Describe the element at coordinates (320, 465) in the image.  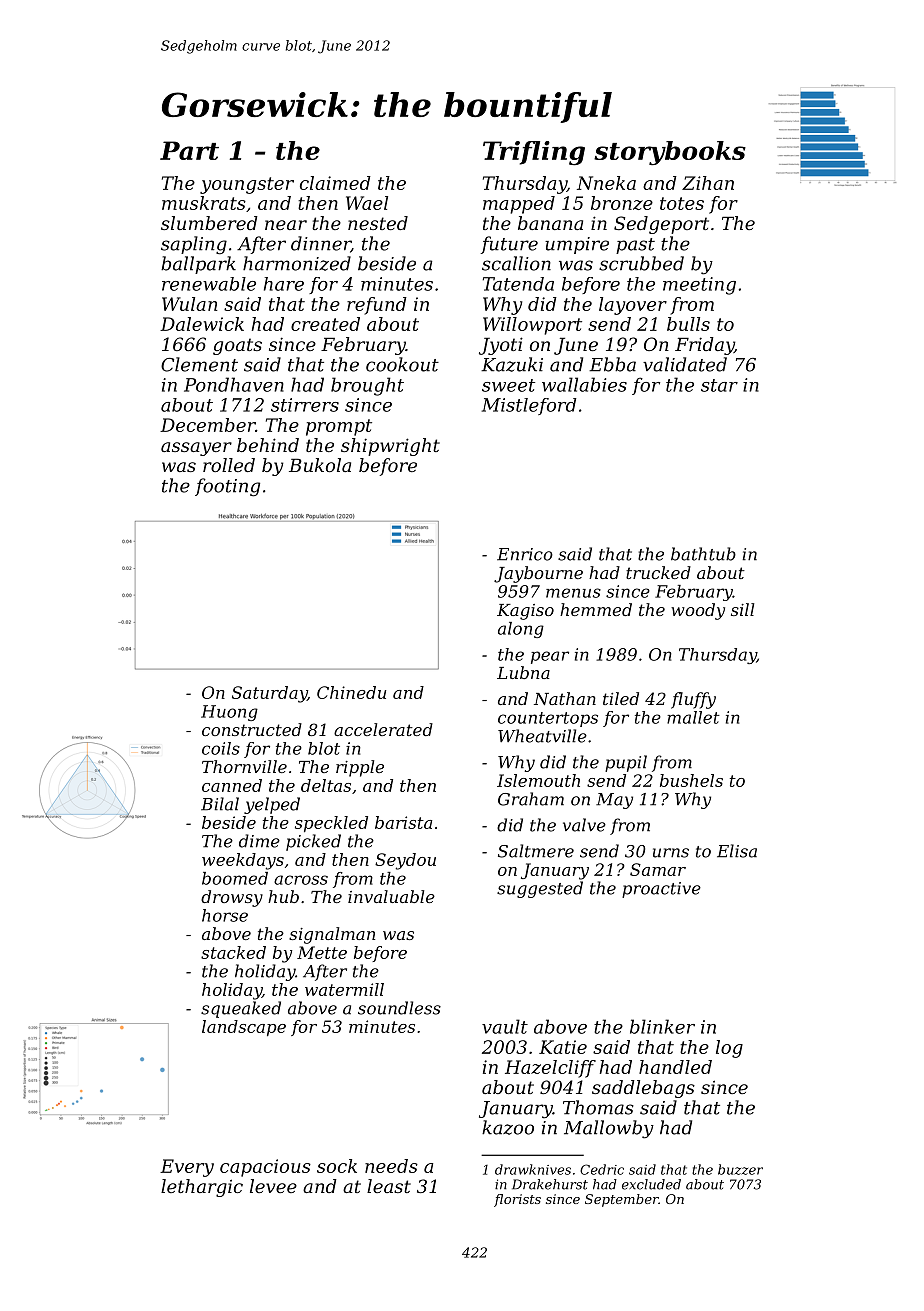
I see `Bukola` at that location.
